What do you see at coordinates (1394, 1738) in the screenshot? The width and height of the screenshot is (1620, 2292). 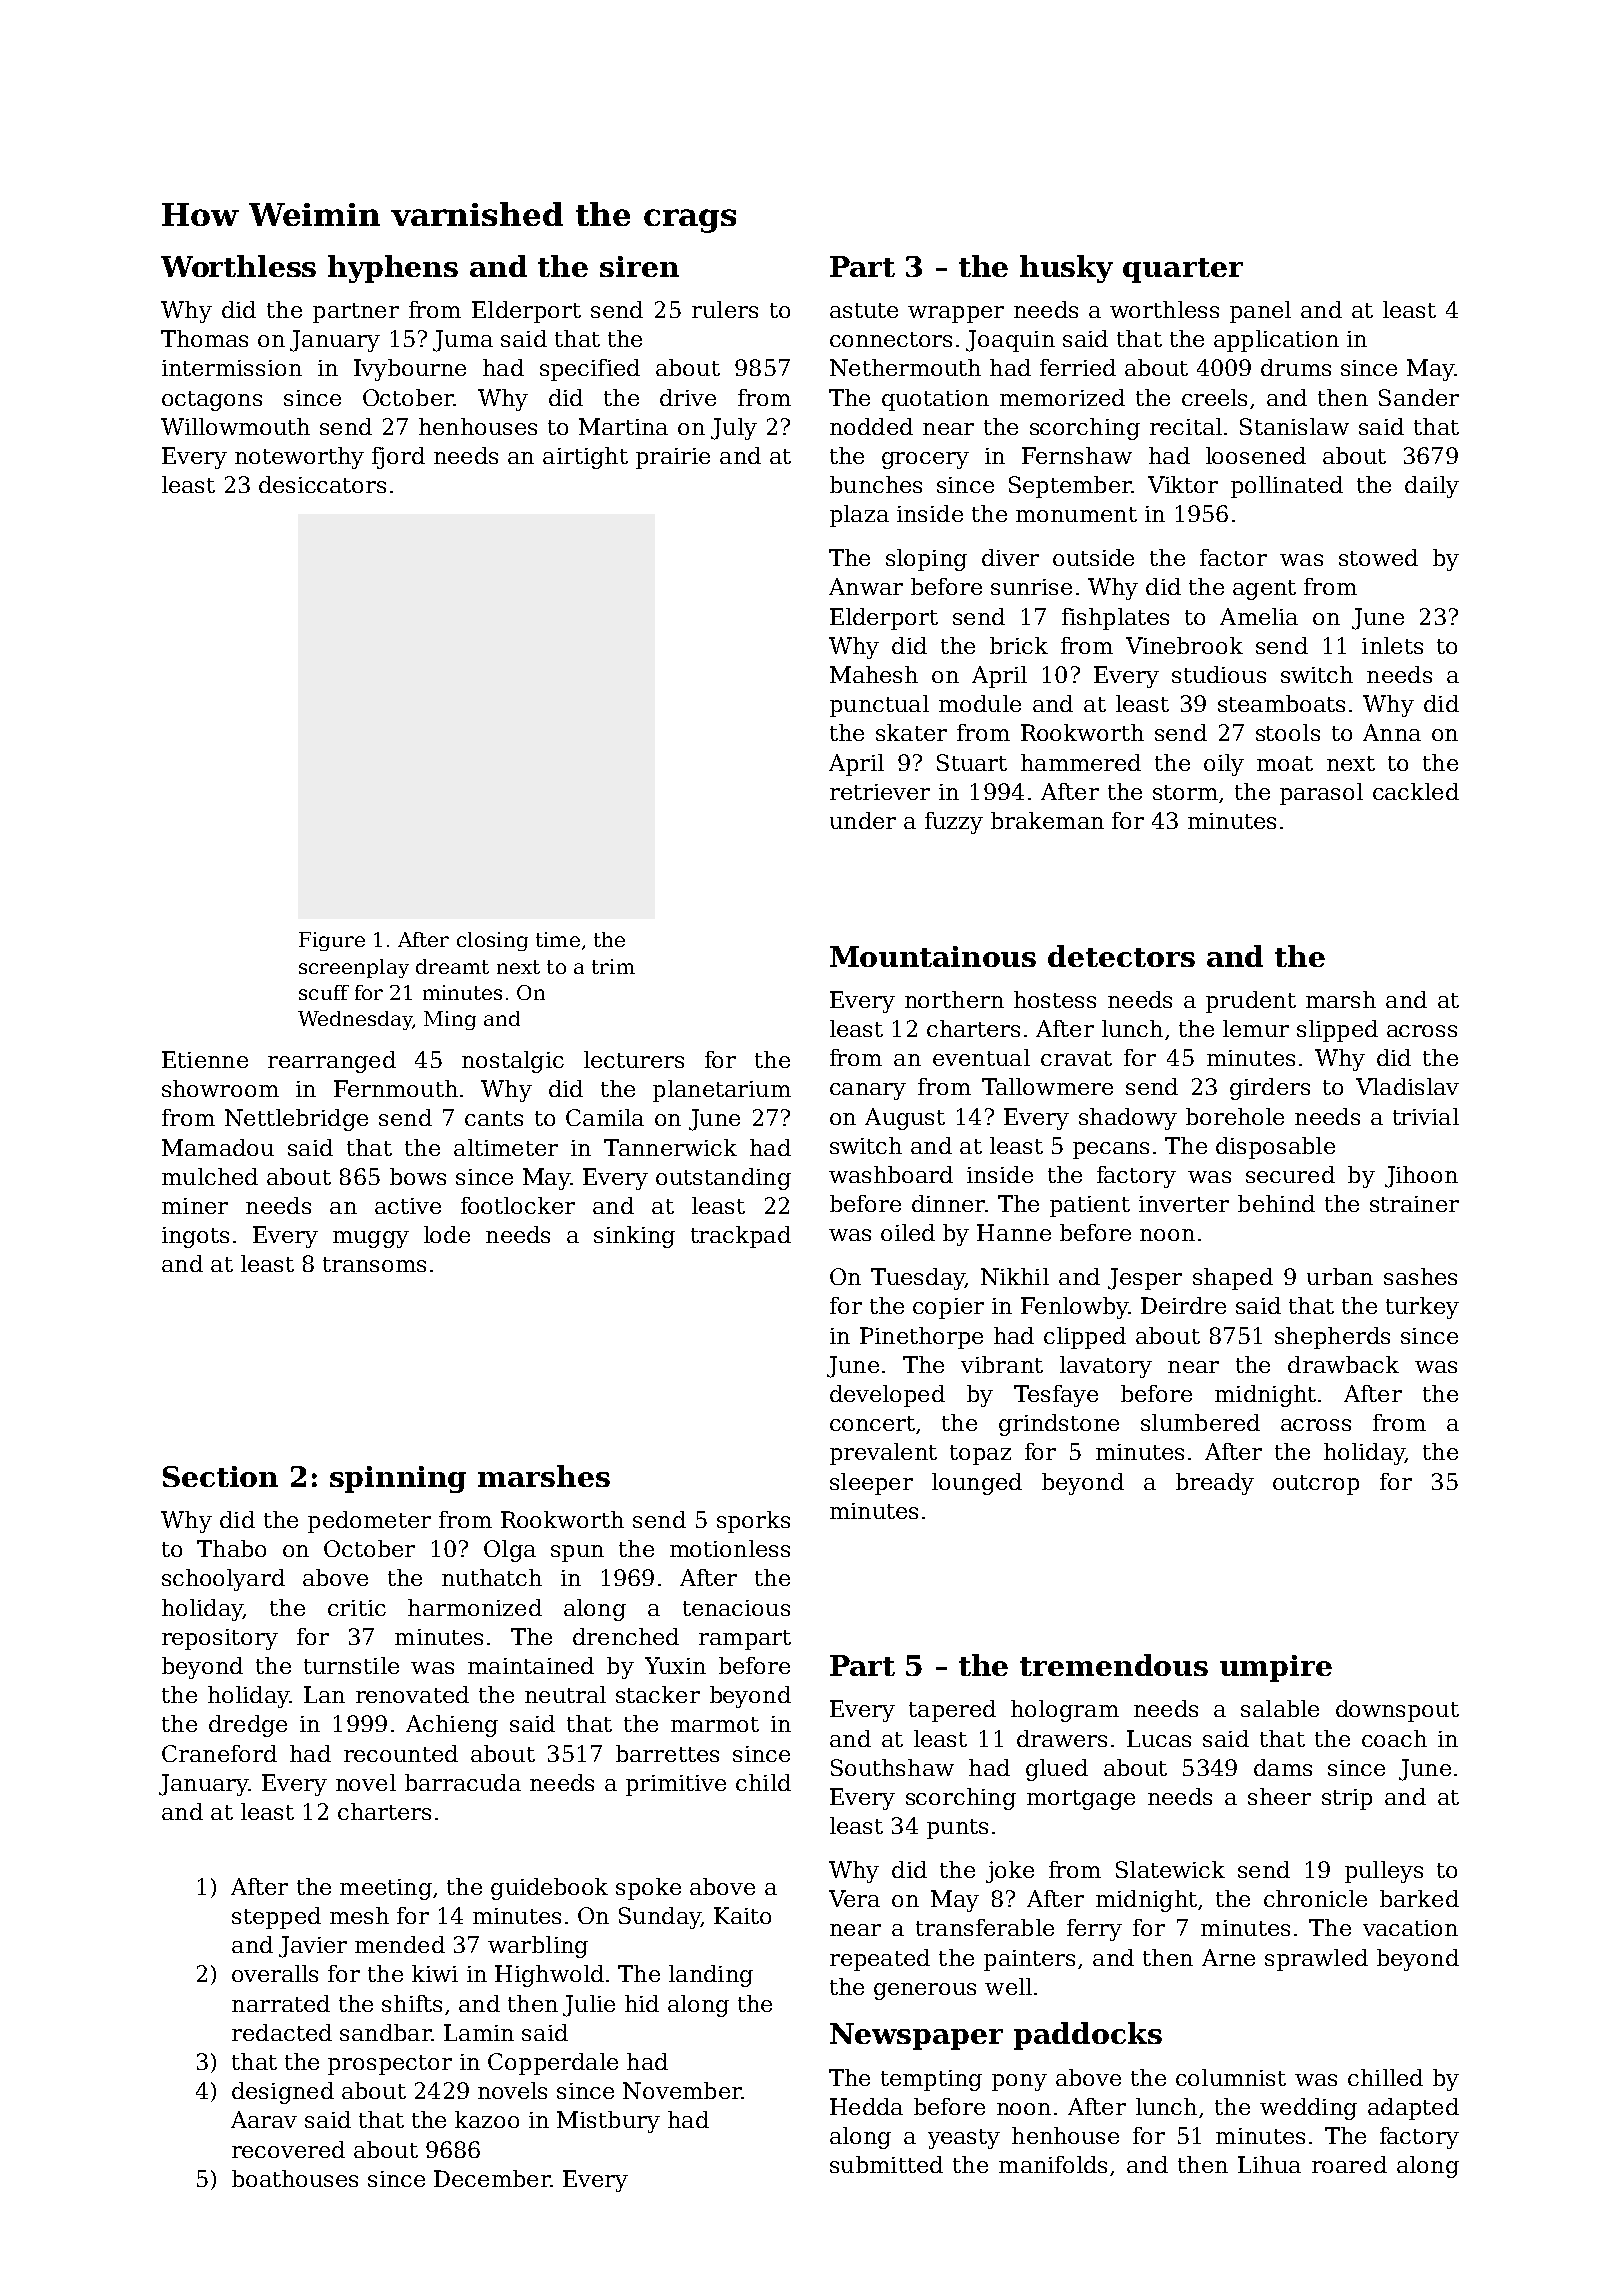 I see `coach` at bounding box center [1394, 1738].
